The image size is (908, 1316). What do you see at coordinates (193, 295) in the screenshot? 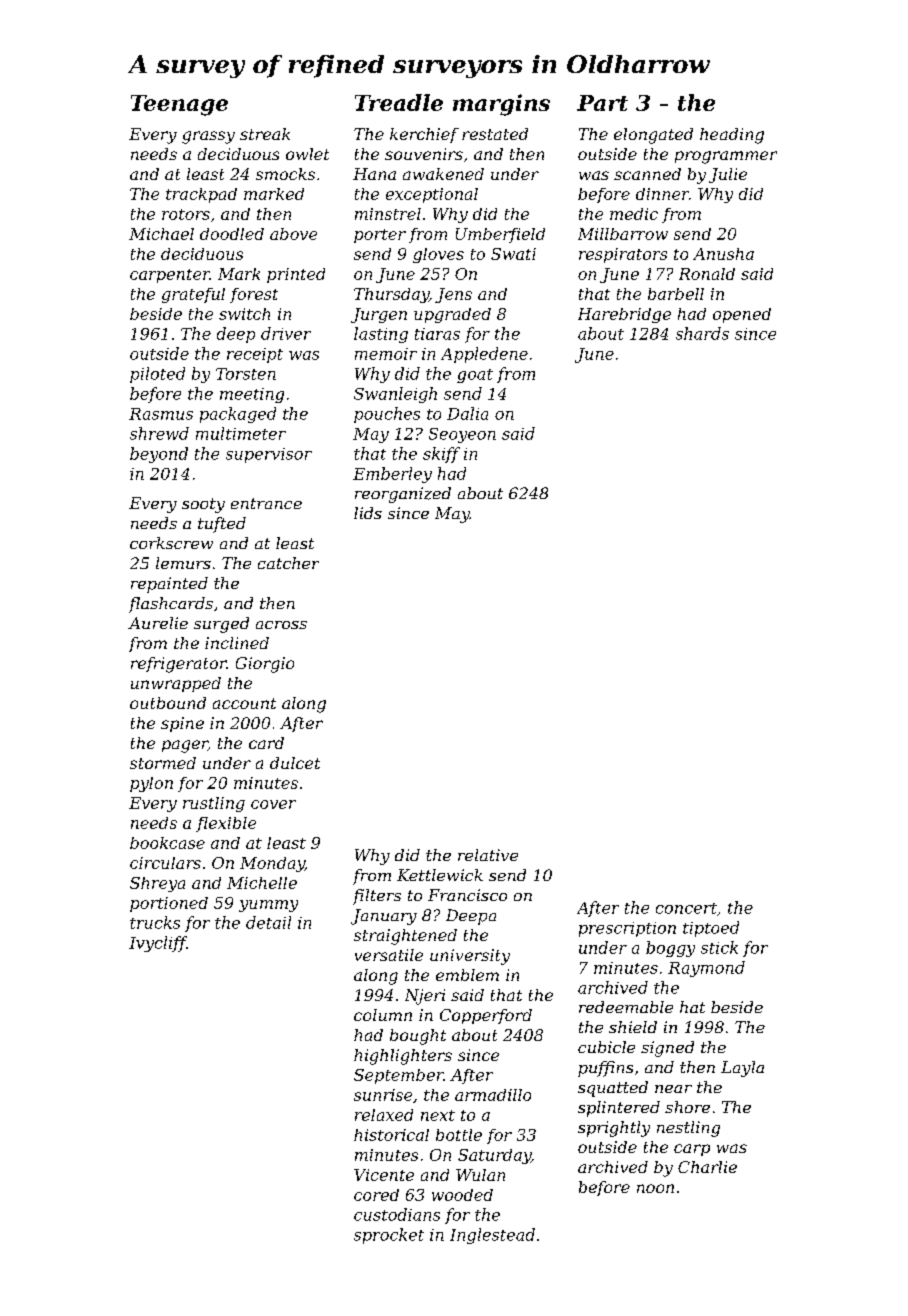
I see `grateful` at bounding box center [193, 295].
